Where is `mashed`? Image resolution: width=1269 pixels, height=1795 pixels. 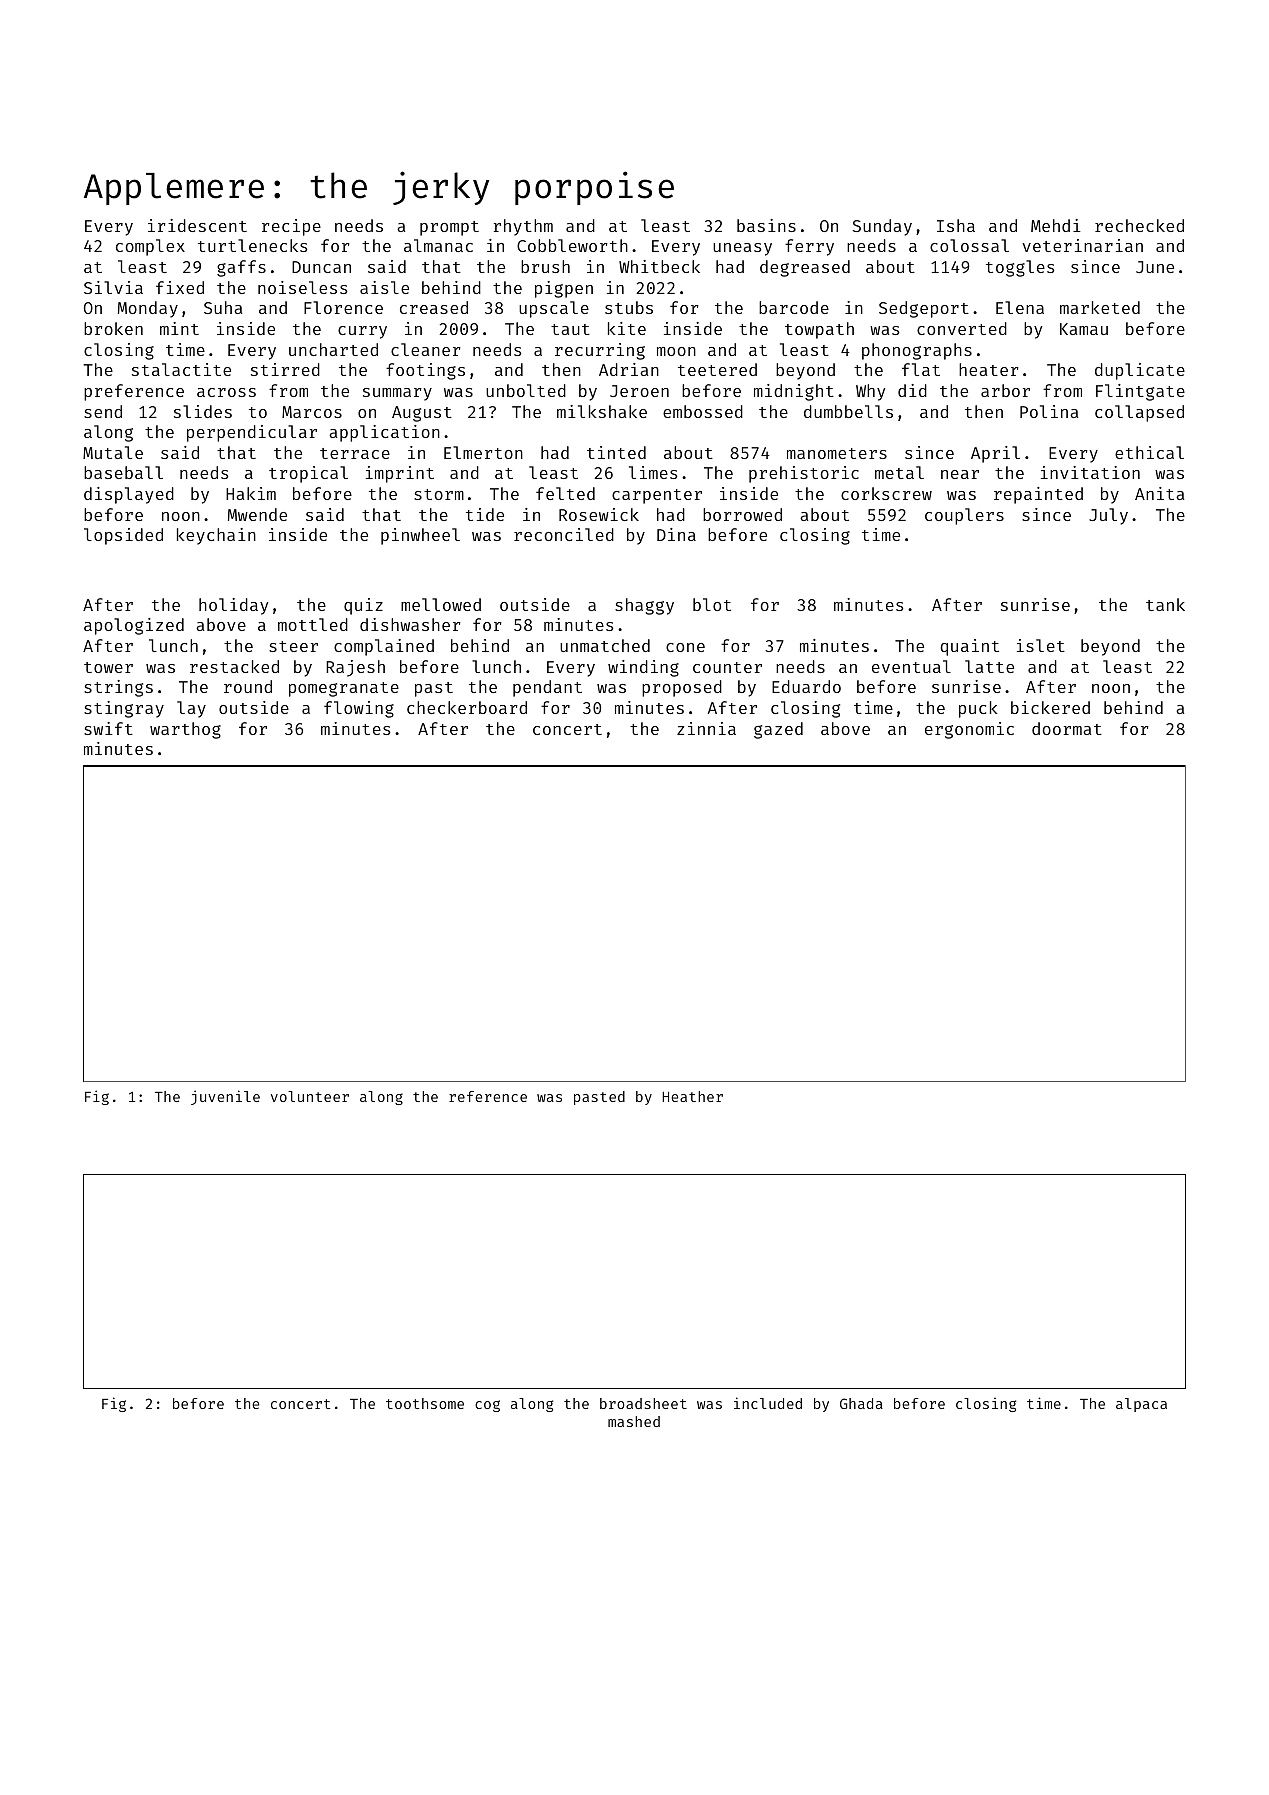
mashed is located at coordinates (634, 1421).
